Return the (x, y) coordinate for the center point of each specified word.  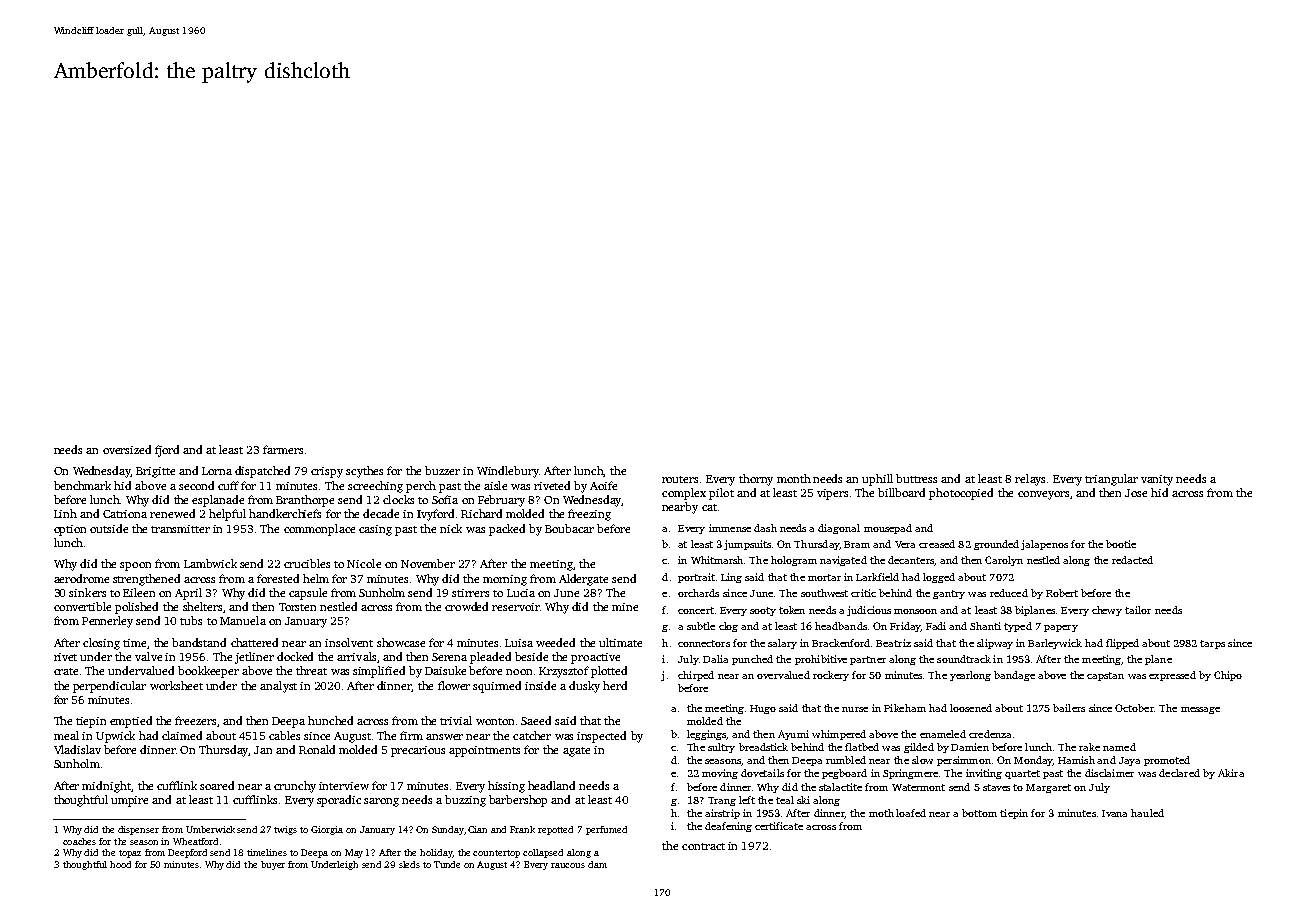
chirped (696, 676)
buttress (916, 478)
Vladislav (77, 749)
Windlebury (508, 472)
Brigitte (155, 472)
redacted (1132, 560)
